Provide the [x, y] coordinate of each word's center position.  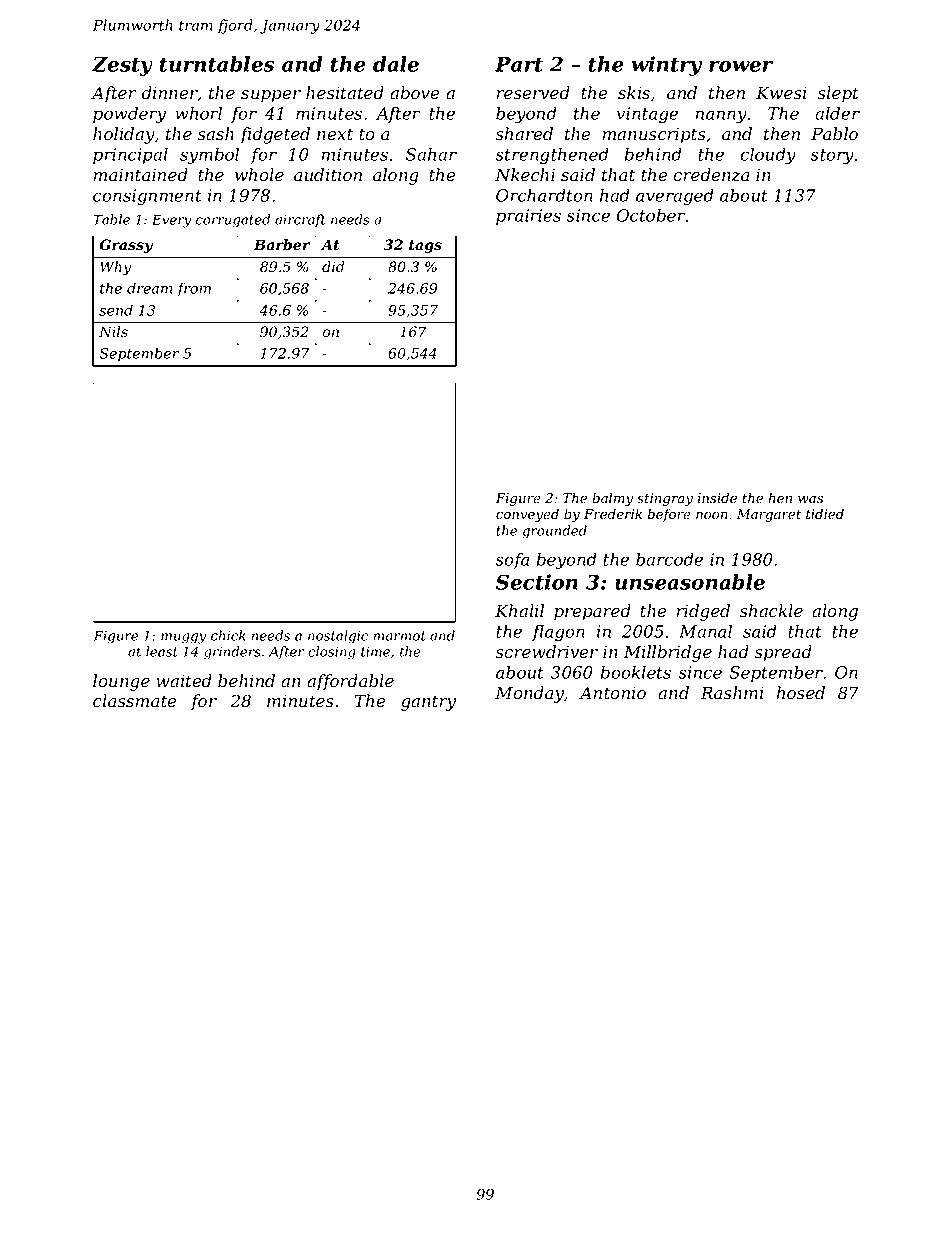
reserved [533, 93]
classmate [134, 701]
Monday [529, 694]
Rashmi [732, 693]
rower [741, 66]
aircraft [300, 221]
